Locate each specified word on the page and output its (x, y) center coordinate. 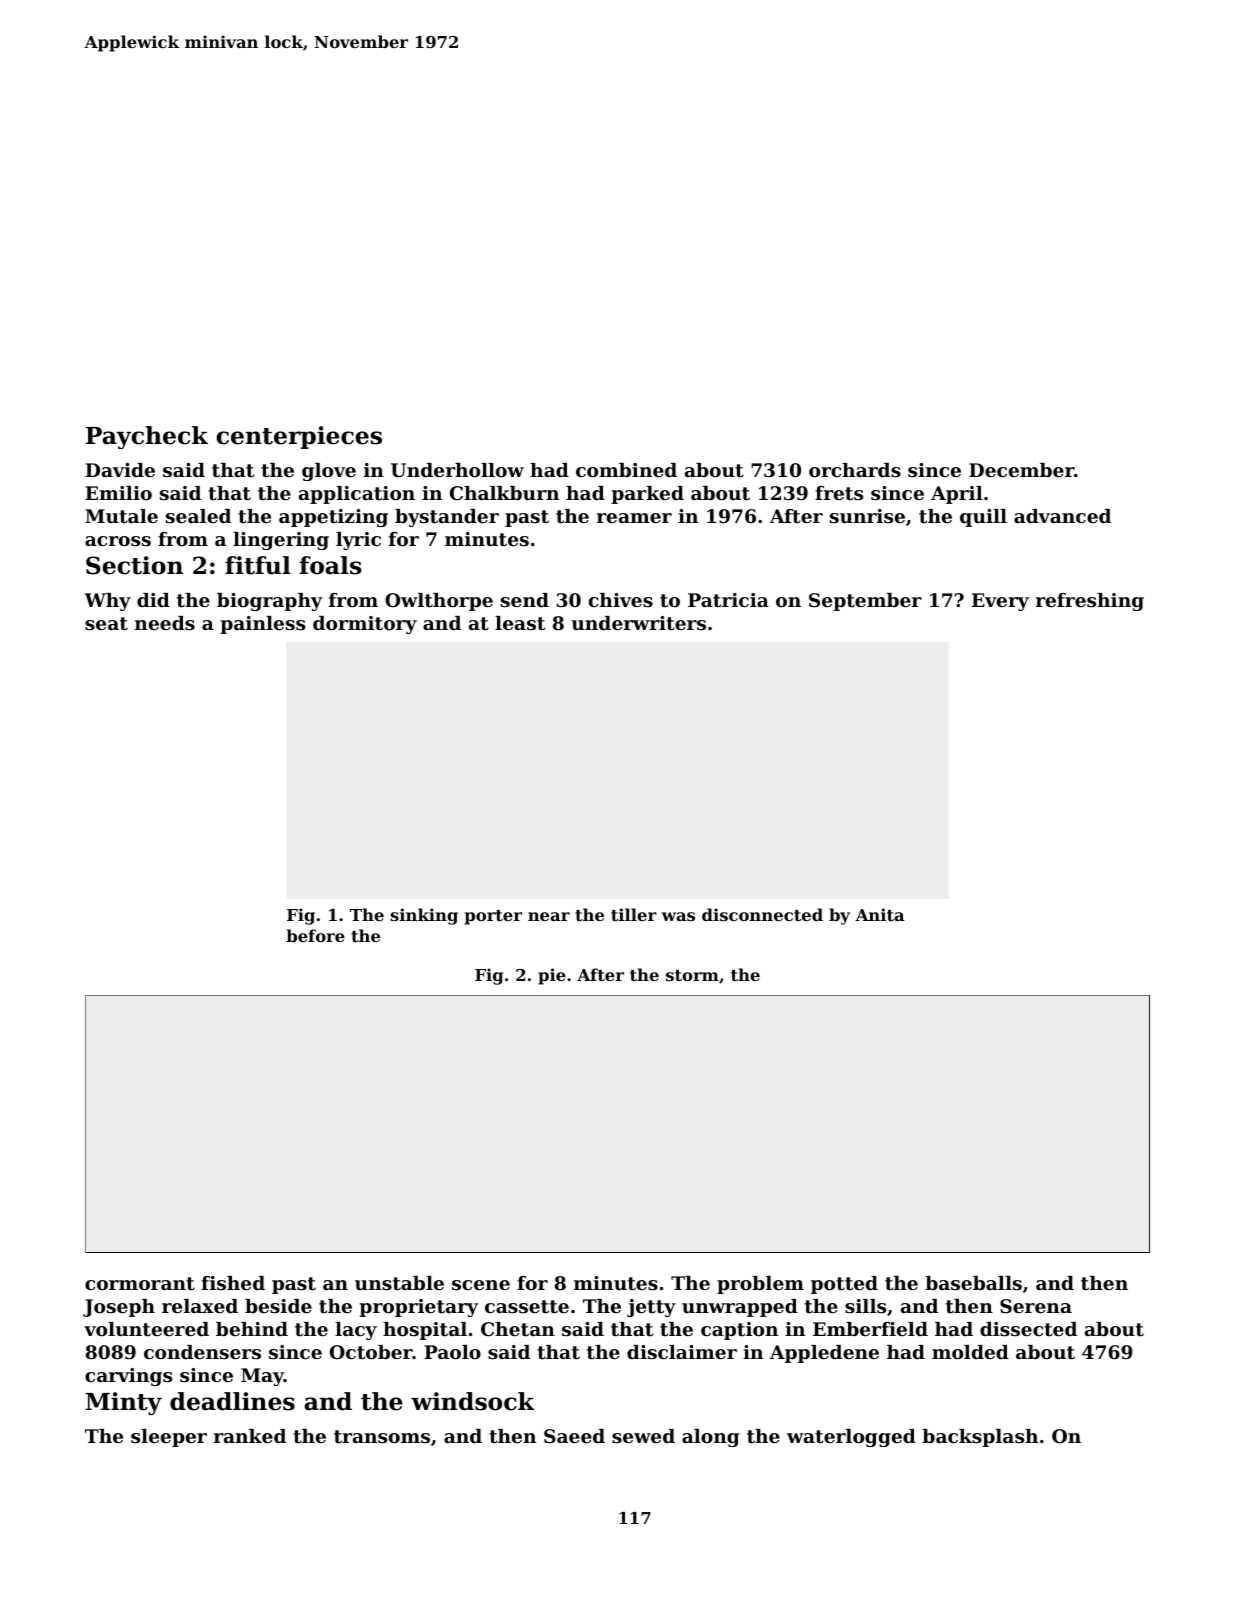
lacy (356, 1331)
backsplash (980, 1438)
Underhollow (457, 470)
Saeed (574, 1436)
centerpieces (299, 437)
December (1021, 470)
